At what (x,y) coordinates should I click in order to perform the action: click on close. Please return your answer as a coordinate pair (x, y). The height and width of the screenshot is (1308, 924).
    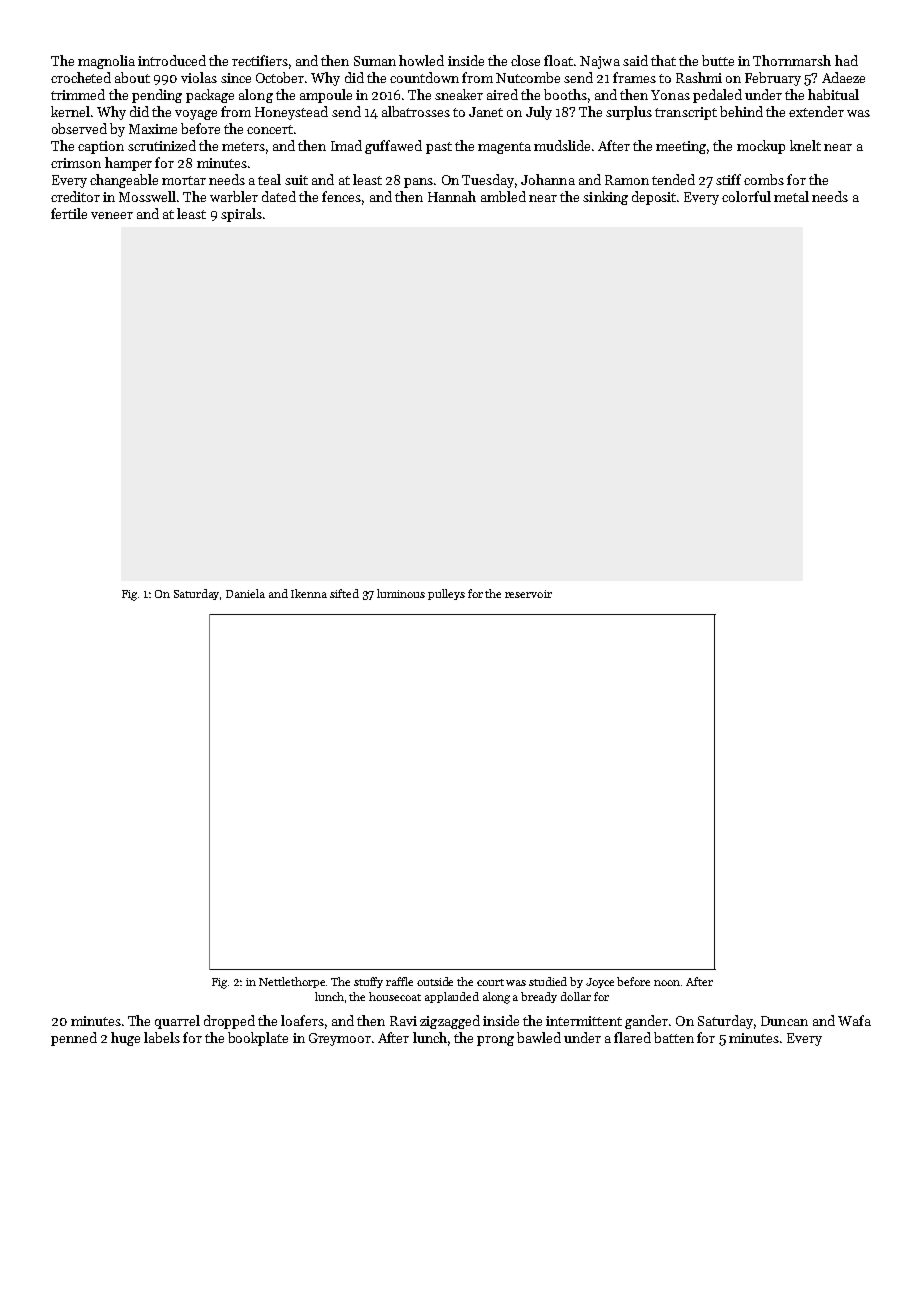
    Looking at the image, I should click on (525, 60).
